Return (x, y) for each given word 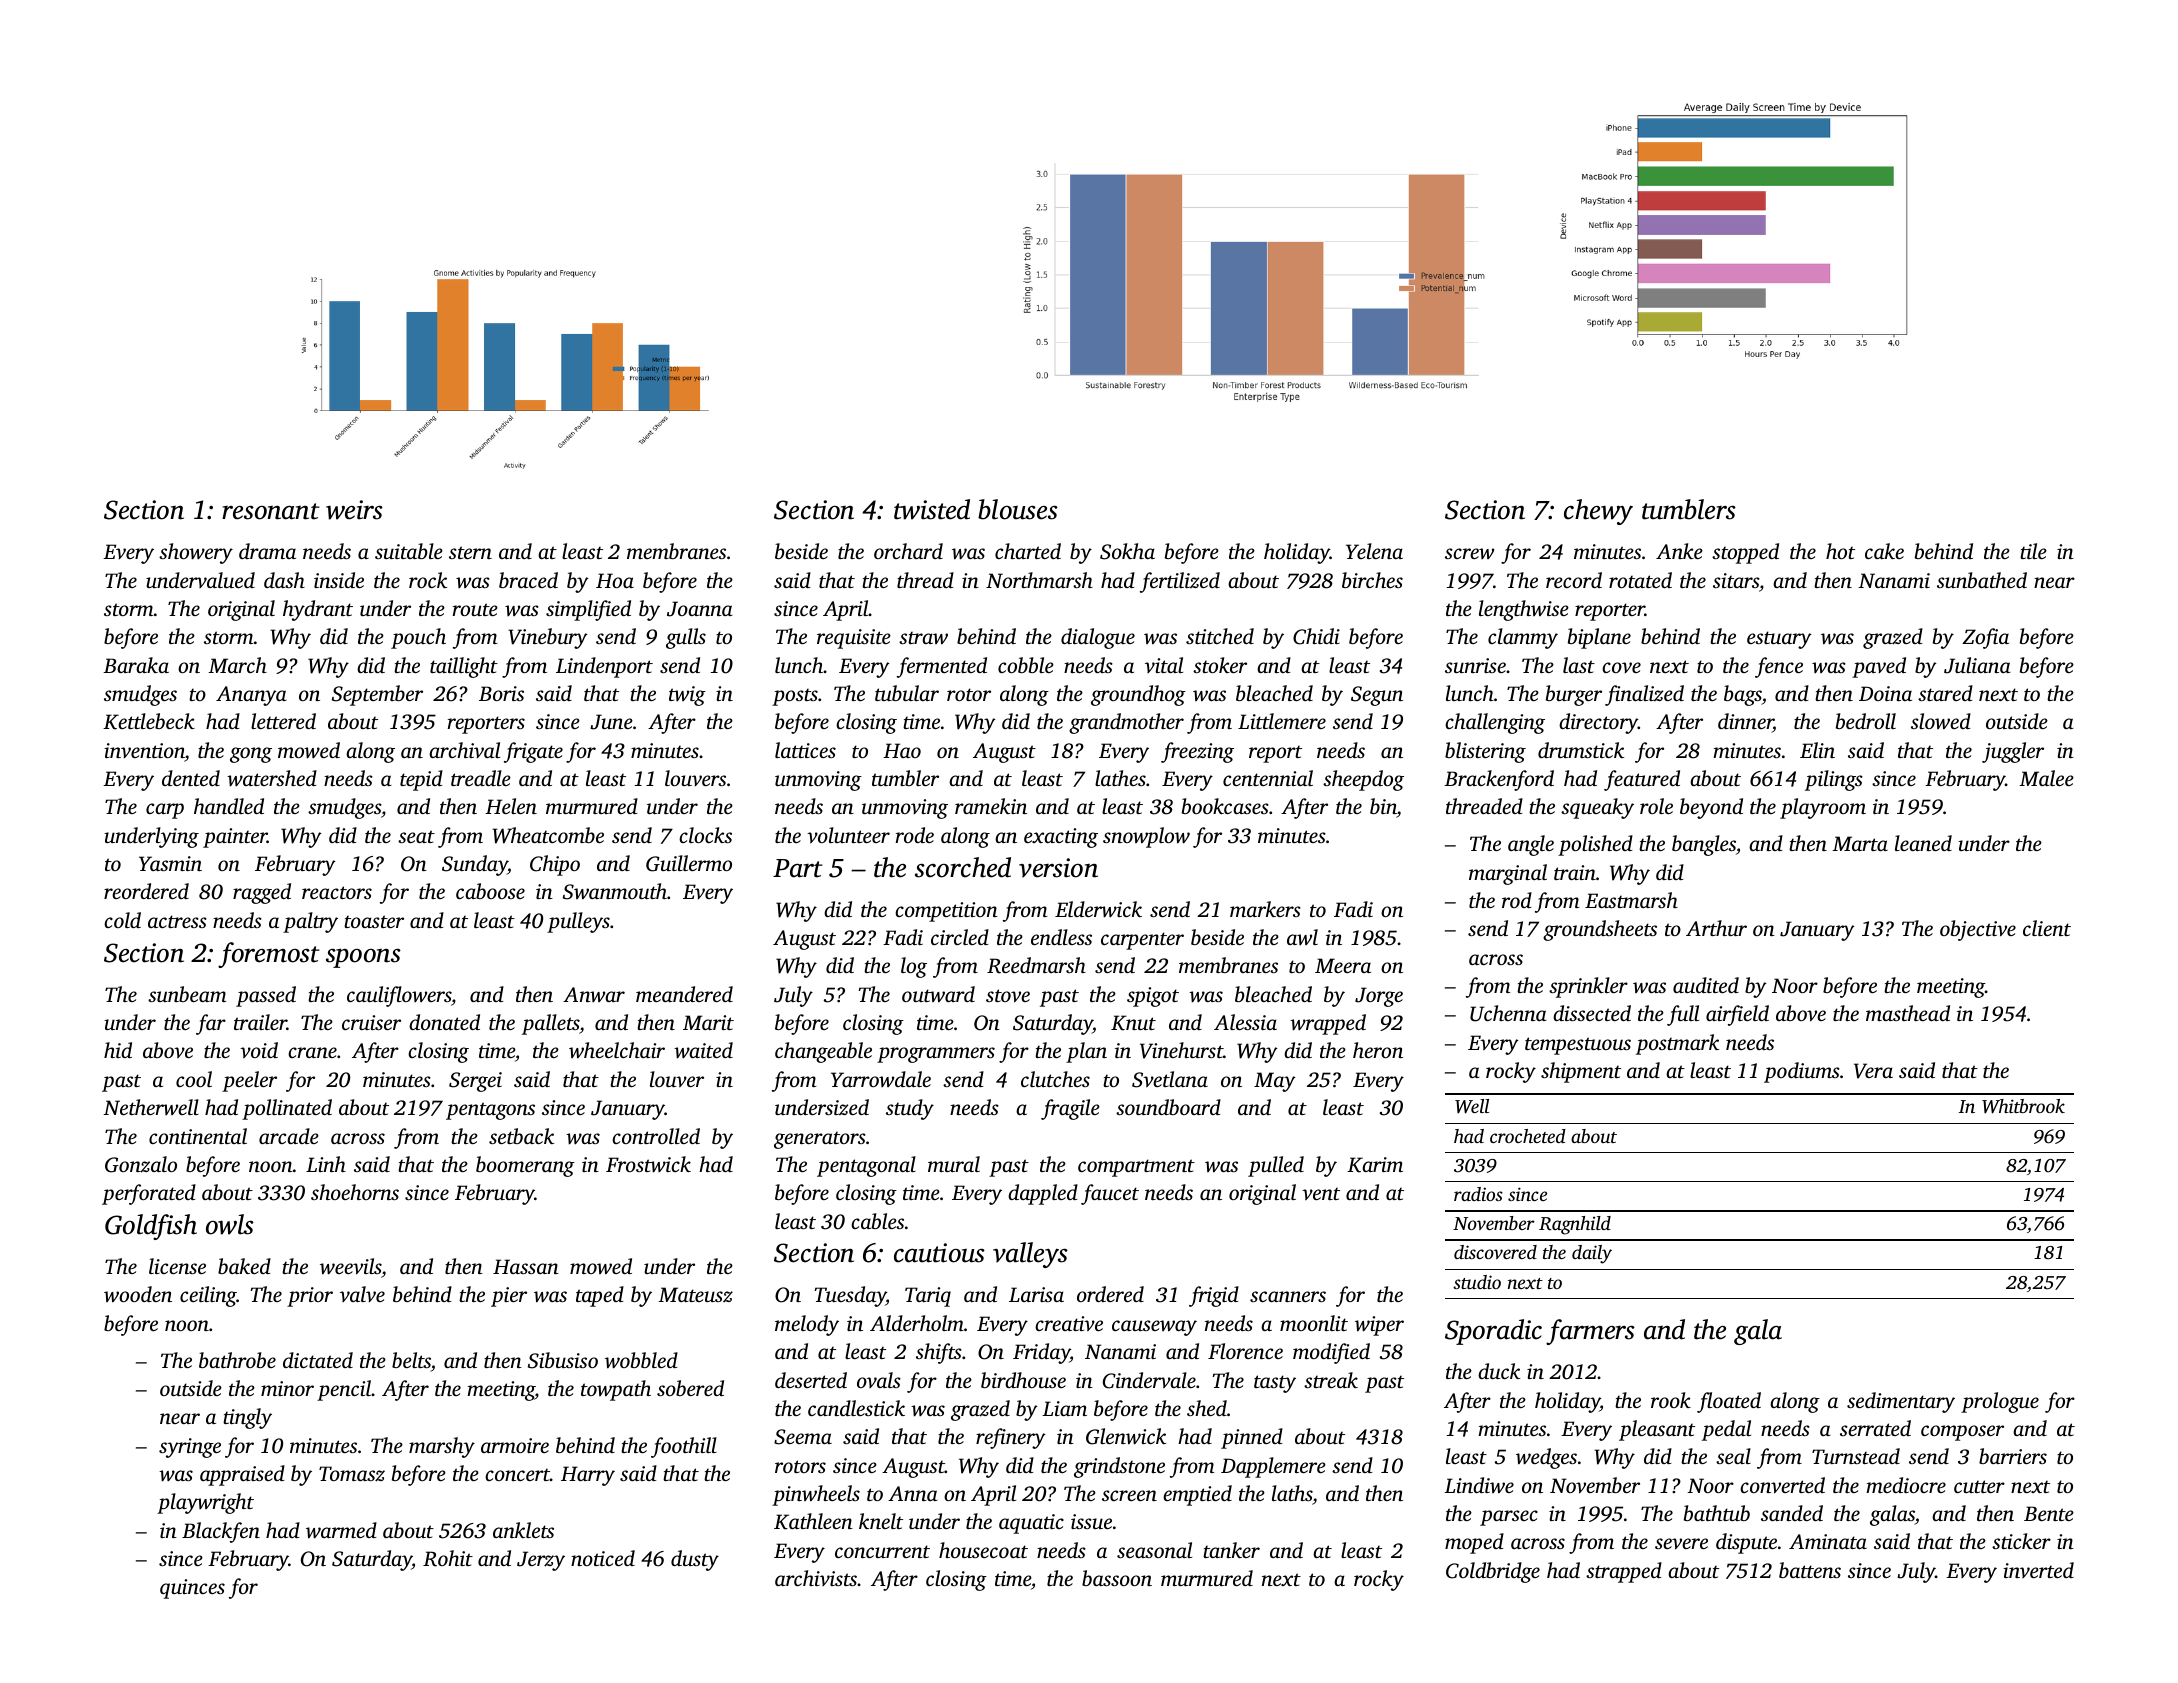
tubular (907, 693)
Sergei (475, 1082)
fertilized (1180, 582)
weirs (354, 510)
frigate (533, 752)
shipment (1581, 1072)
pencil (344, 1390)
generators (820, 1140)
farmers (1590, 1332)
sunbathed (1982, 580)
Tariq (928, 1297)
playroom (1823, 808)
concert (517, 1475)
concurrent (882, 1551)
